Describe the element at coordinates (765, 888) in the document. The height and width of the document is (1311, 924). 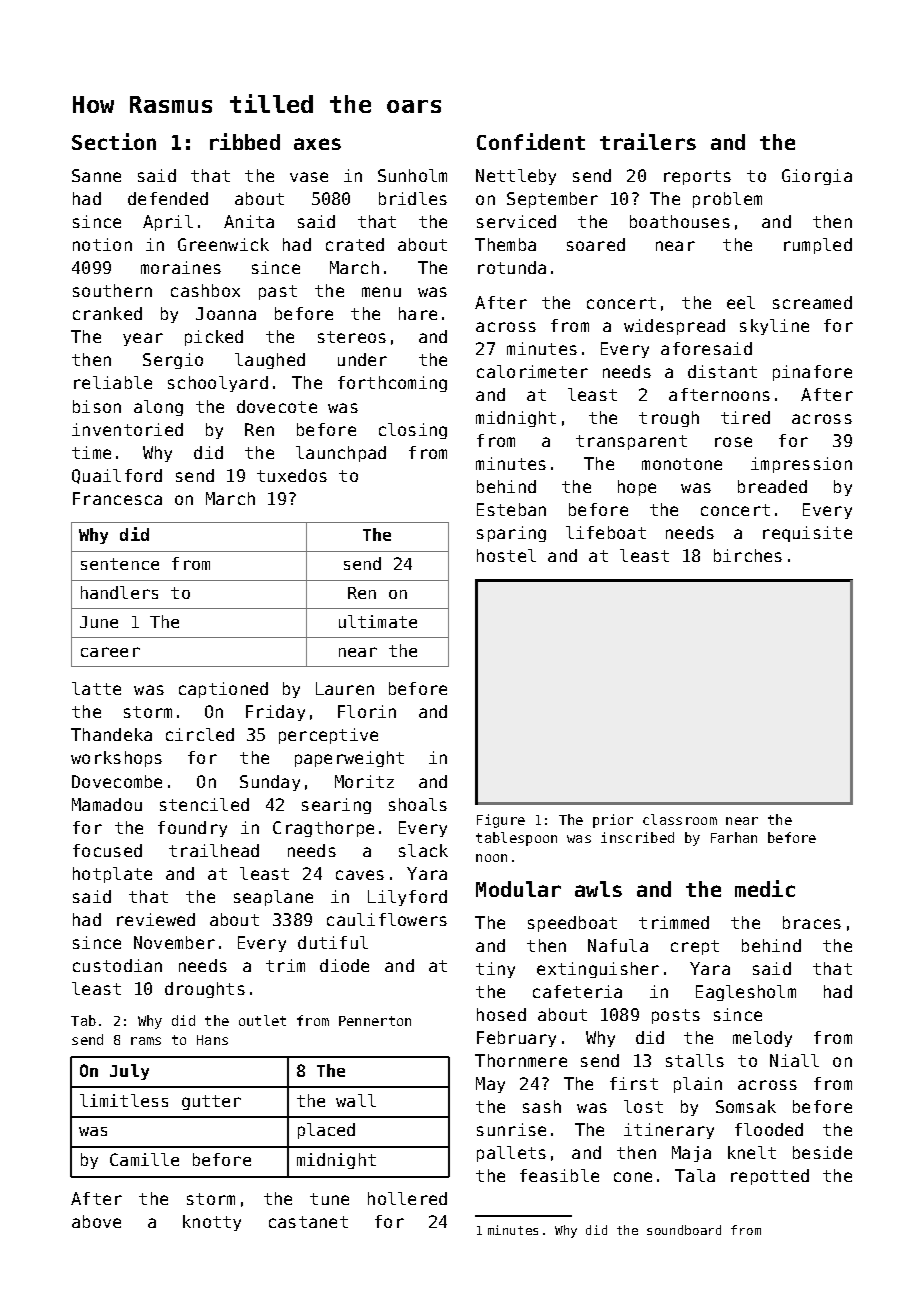
I see `medic` at that location.
